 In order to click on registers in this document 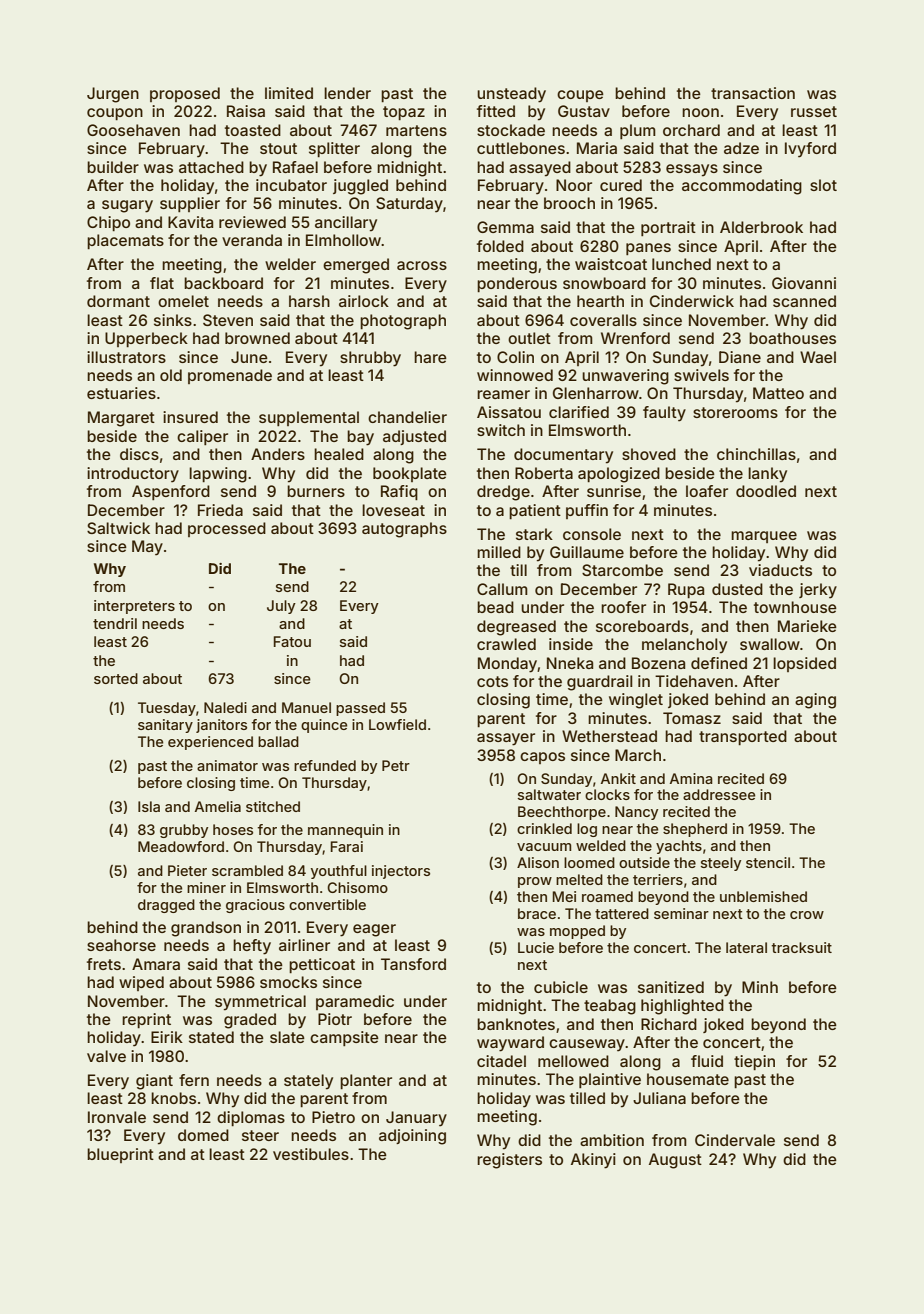, I will do `click(509, 1161)`.
